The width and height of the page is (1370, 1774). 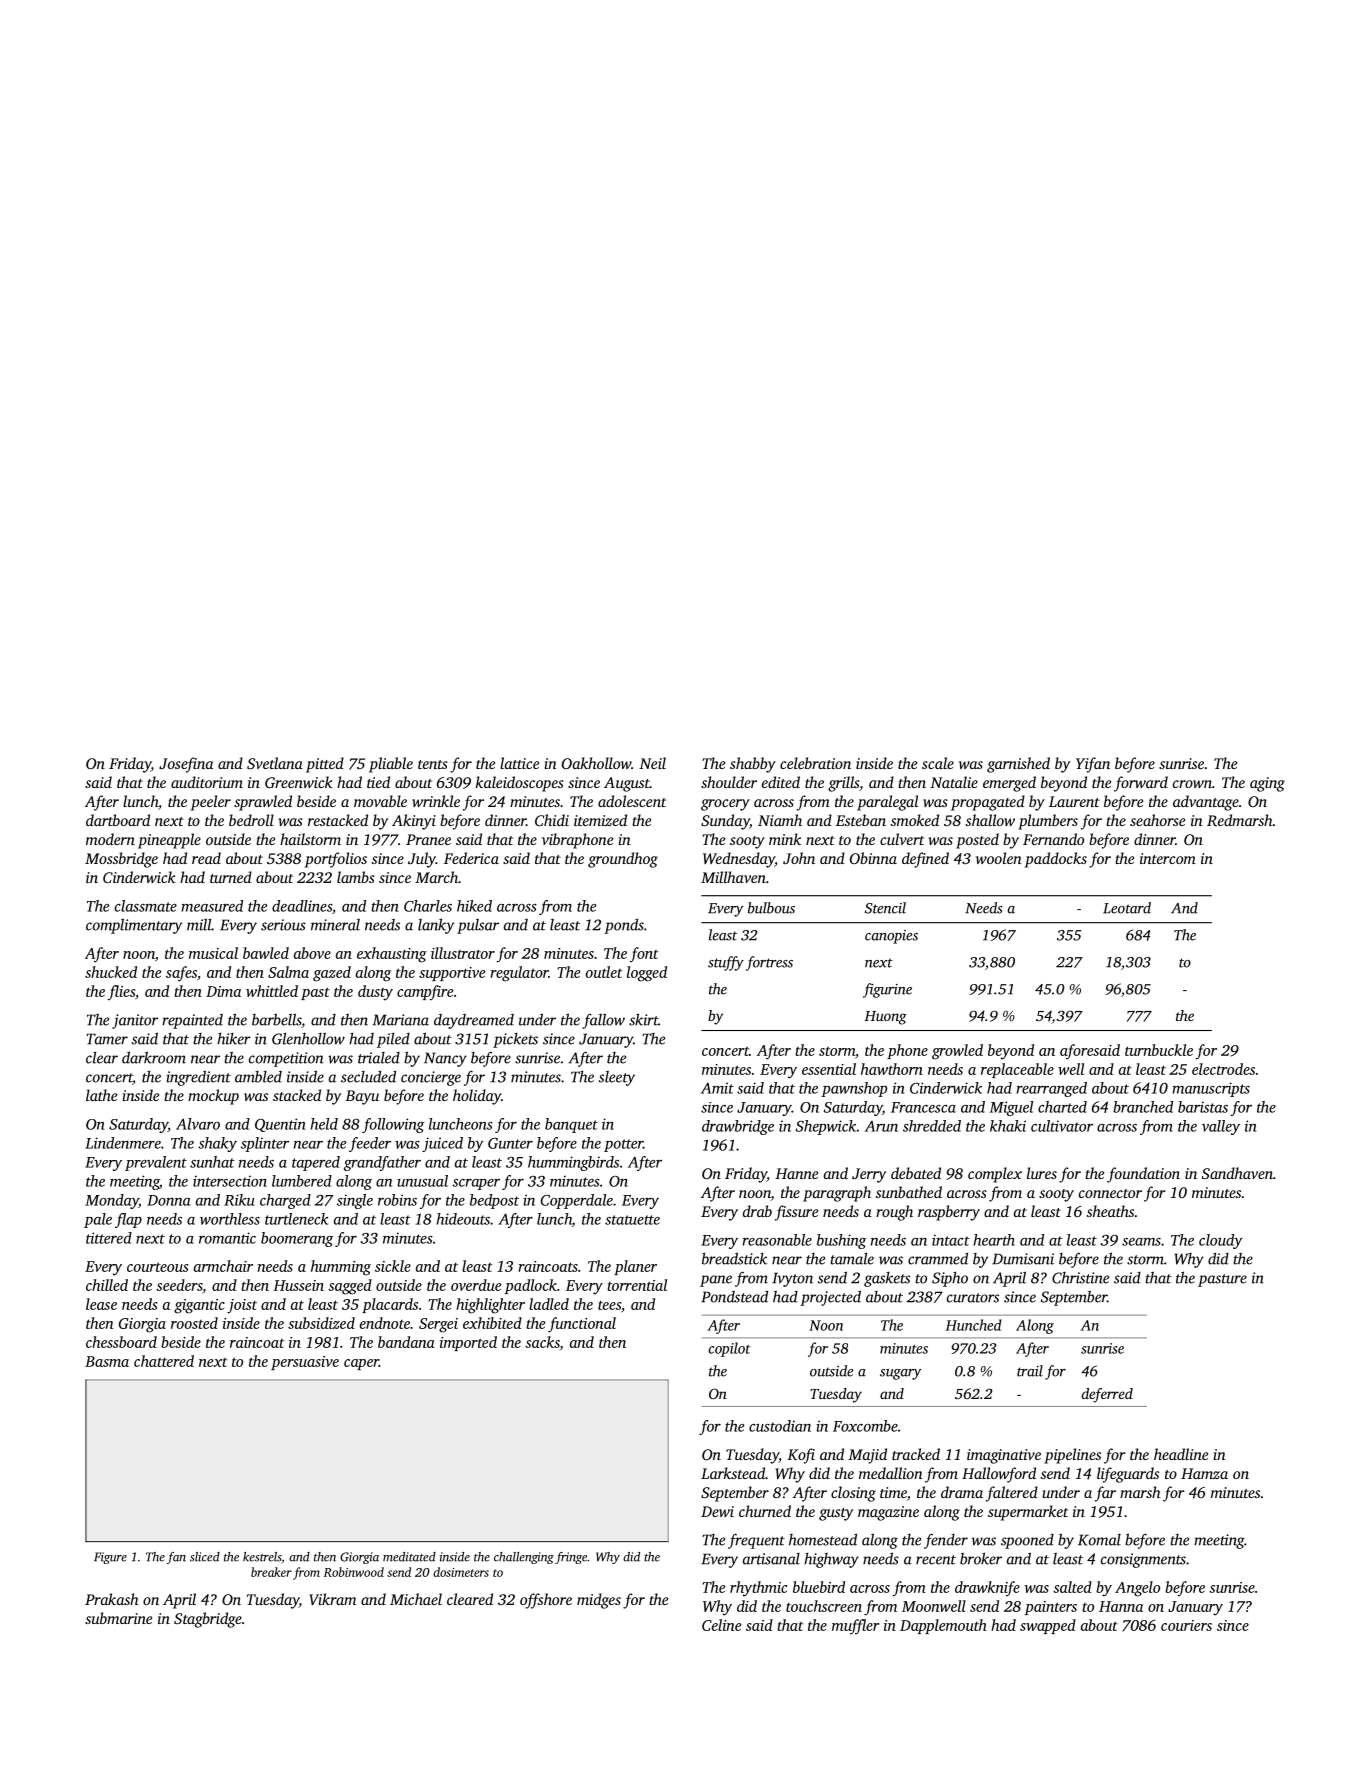 What do you see at coordinates (733, 1473) in the page?
I see `Larkstead` at bounding box center [733, 1473].
